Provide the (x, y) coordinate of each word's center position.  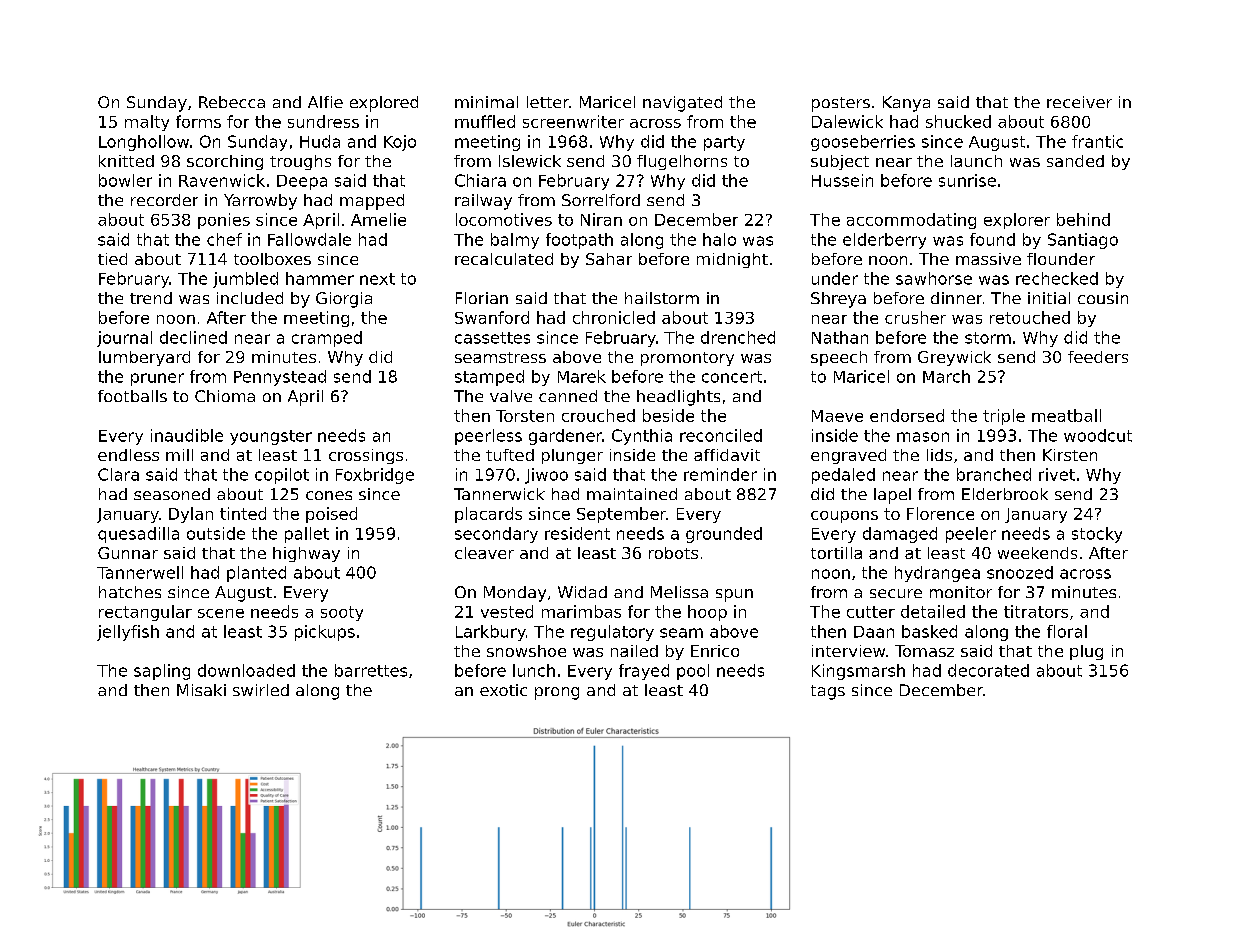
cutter (871, 612)
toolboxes (272, 259)
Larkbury (491, 633)
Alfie (325, 102)
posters (841, 104)
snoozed (1020, 572)
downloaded (246, 670)
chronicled (614, 317)
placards (488, 515)
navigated (682, 104)
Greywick (954, 358)
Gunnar (128, 553)
